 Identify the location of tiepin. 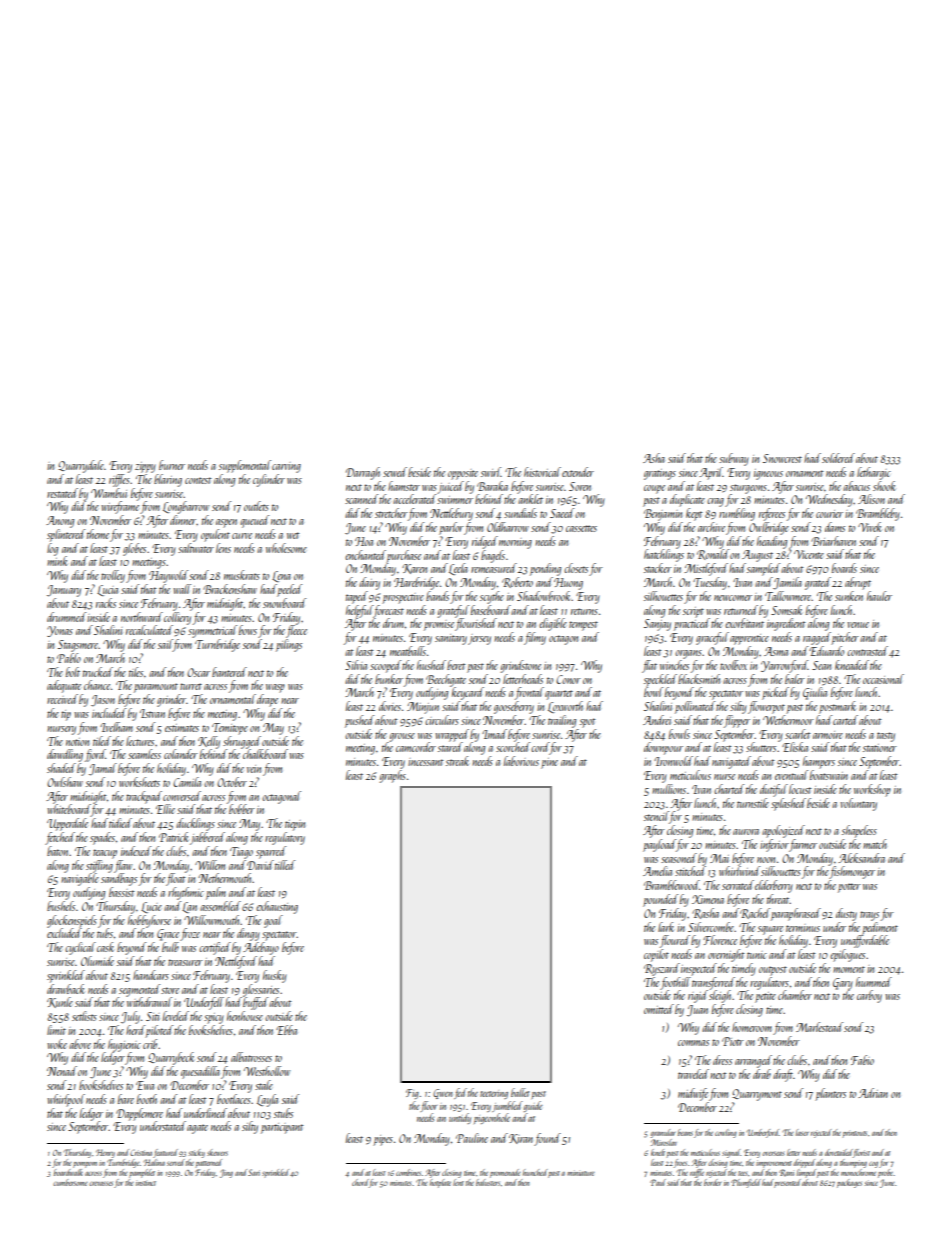
(295, 825).
